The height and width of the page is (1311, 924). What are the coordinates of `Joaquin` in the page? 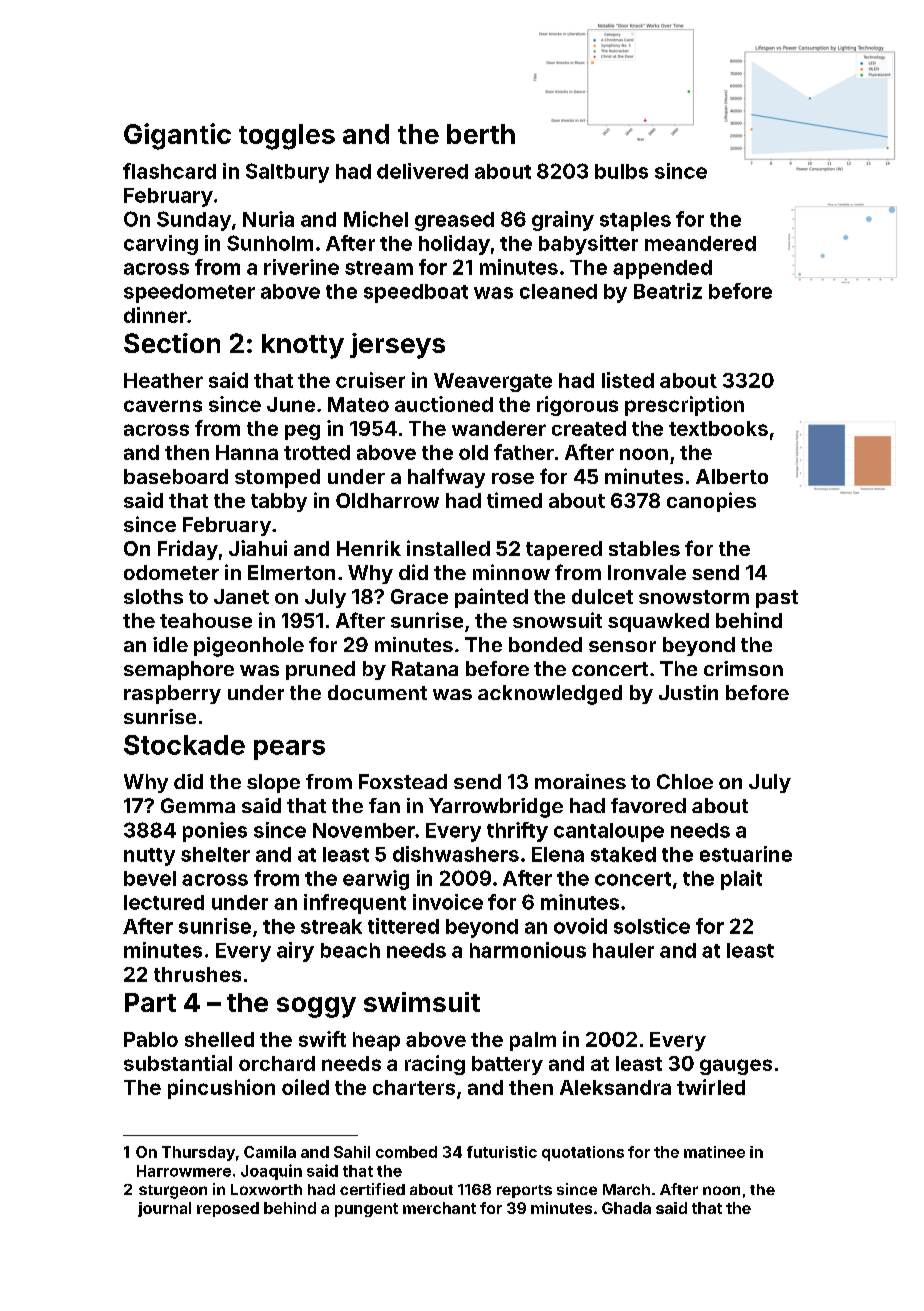 It's located at (271, 1172).
